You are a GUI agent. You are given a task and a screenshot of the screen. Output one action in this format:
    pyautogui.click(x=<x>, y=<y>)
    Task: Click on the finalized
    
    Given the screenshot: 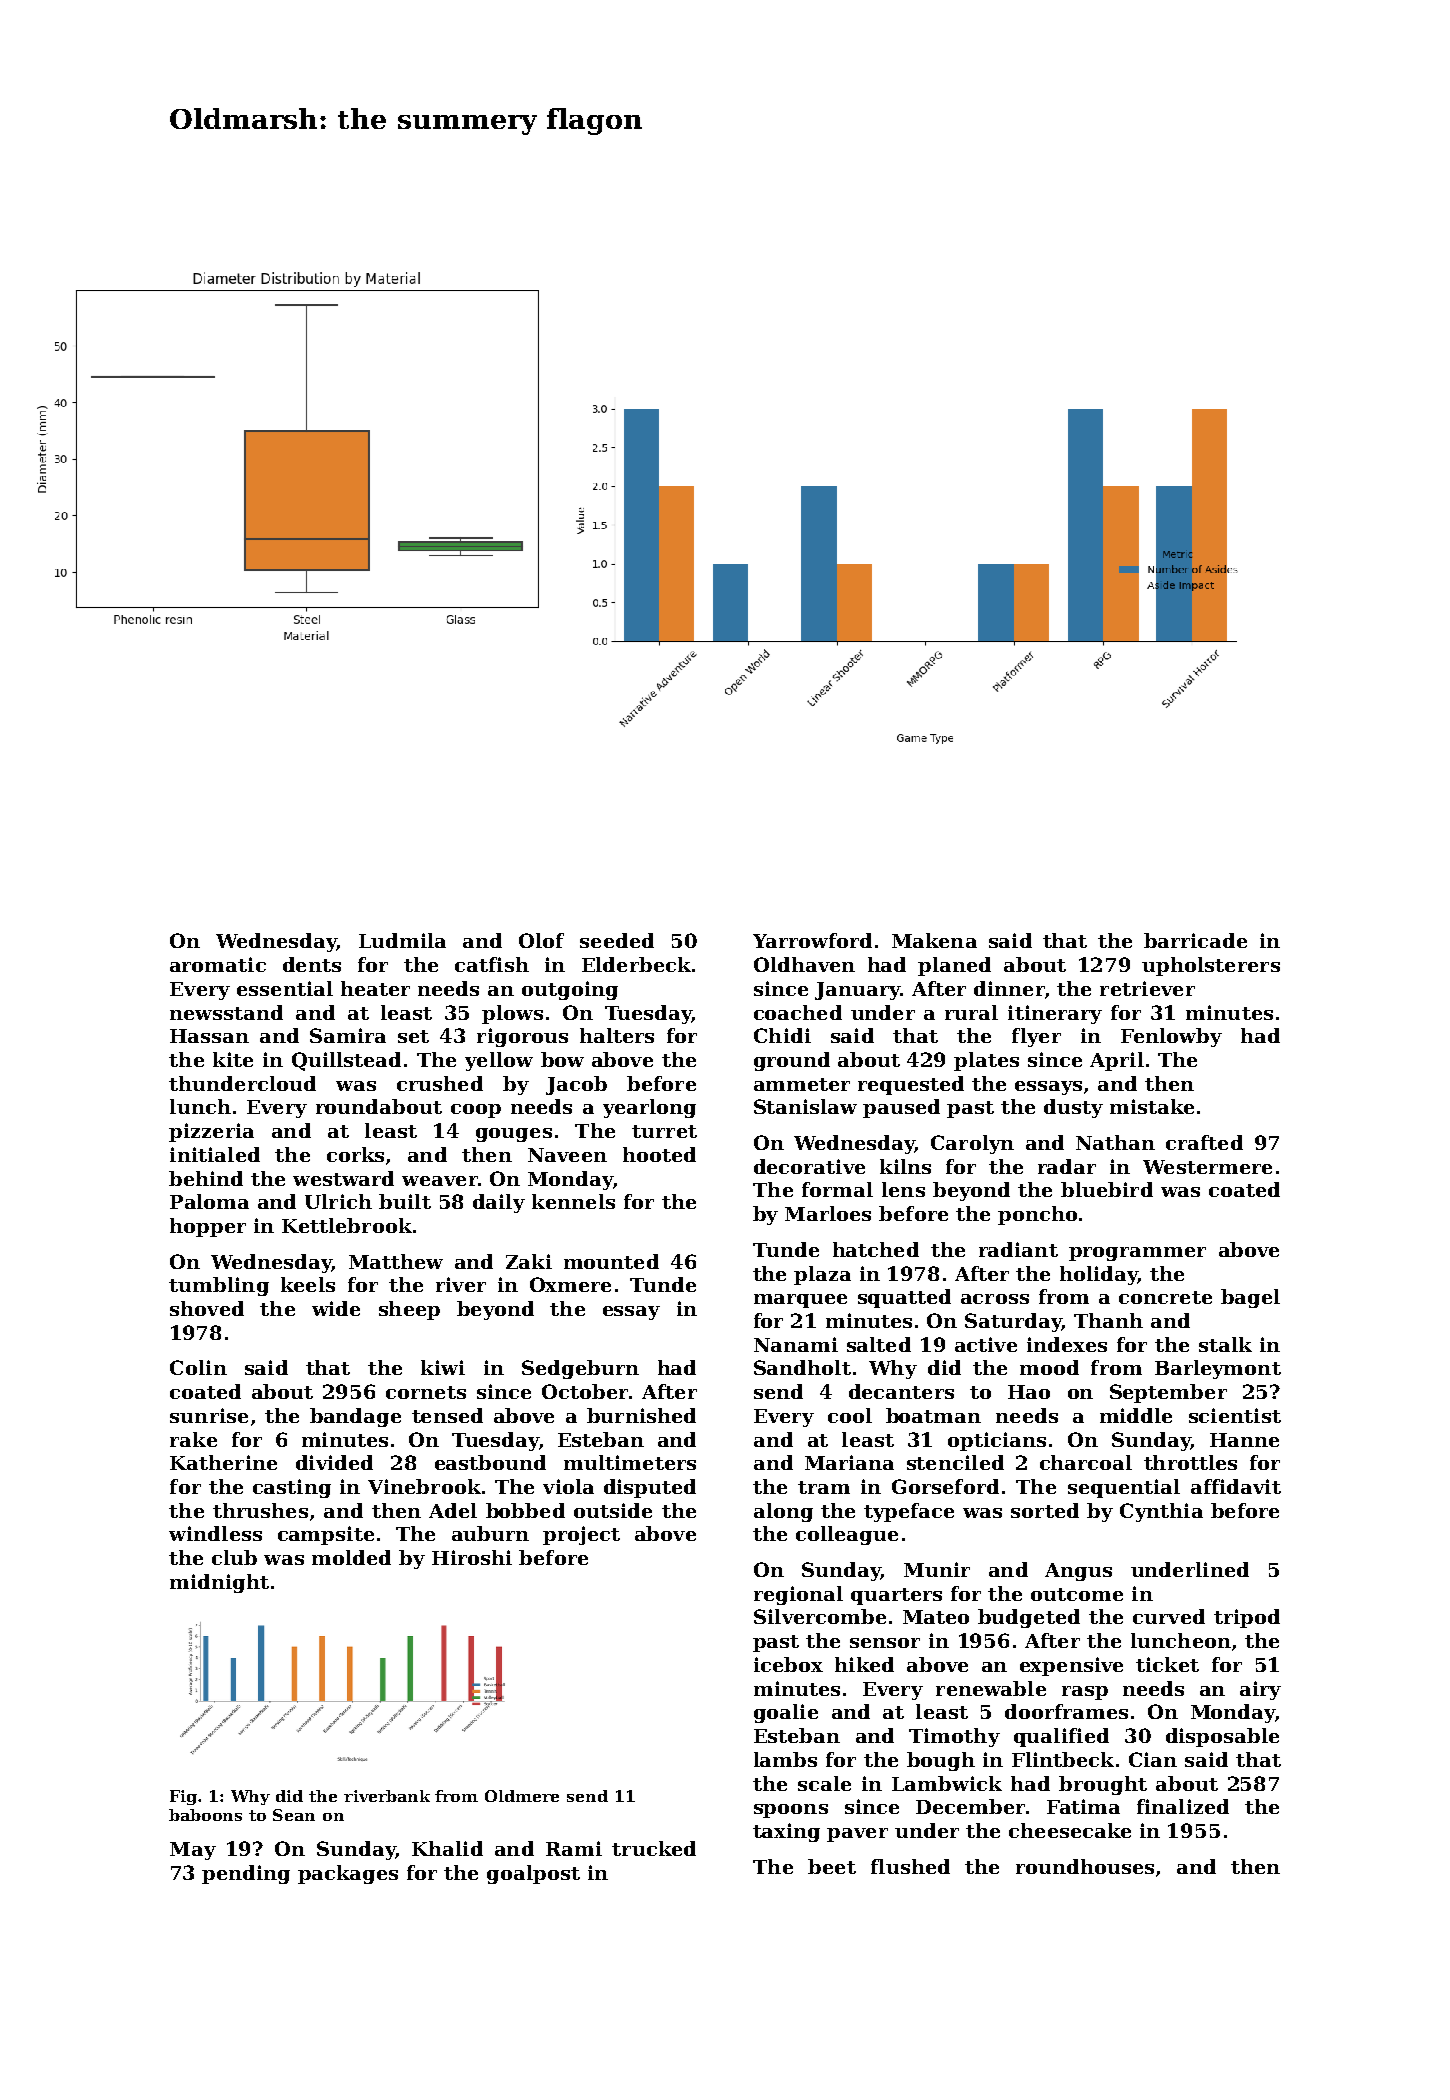 What is the action you would take?
    pyautogui.click(x=1183, y=1806)
